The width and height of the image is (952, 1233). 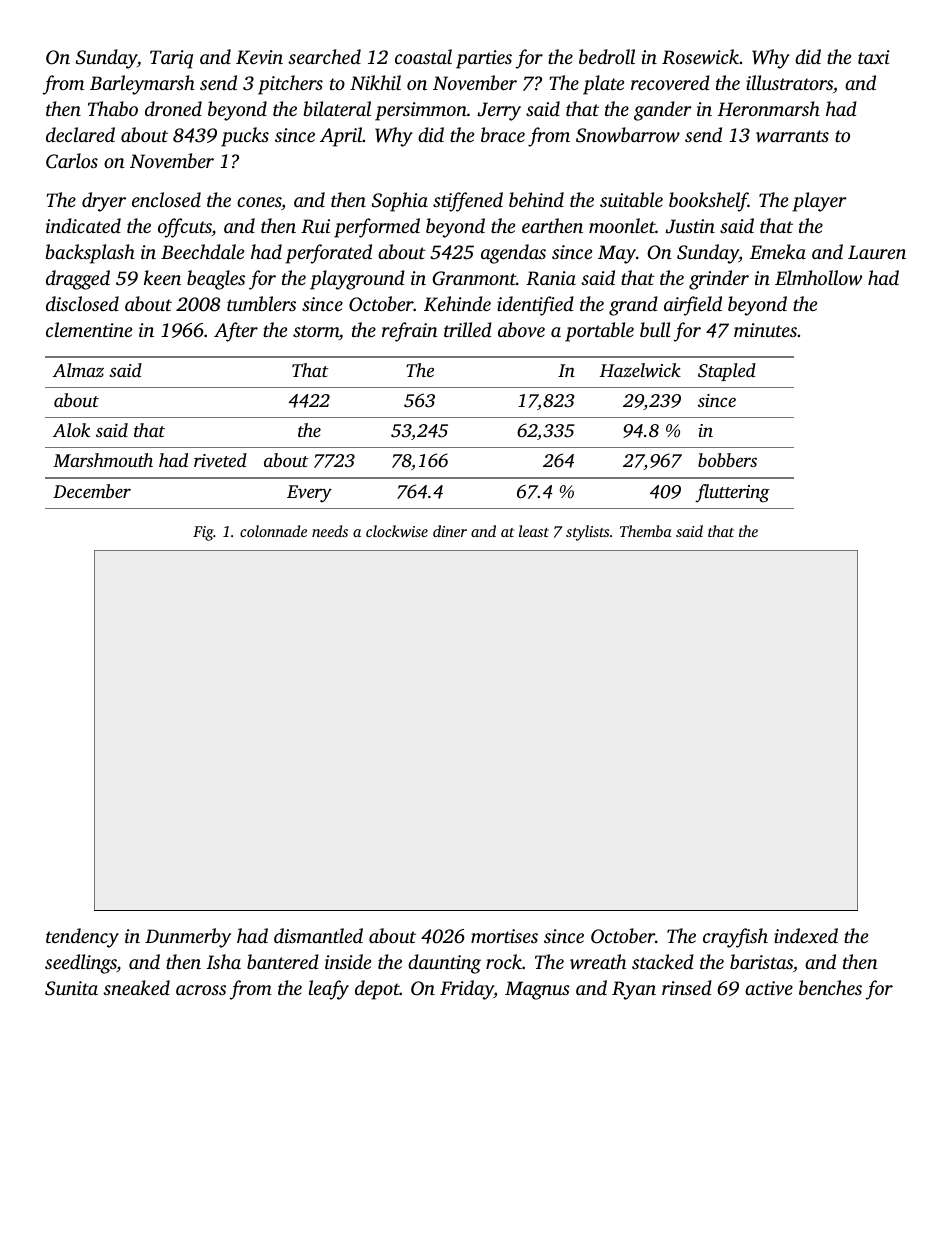 I want to click on crayfish, so click(x=735, y=938).
